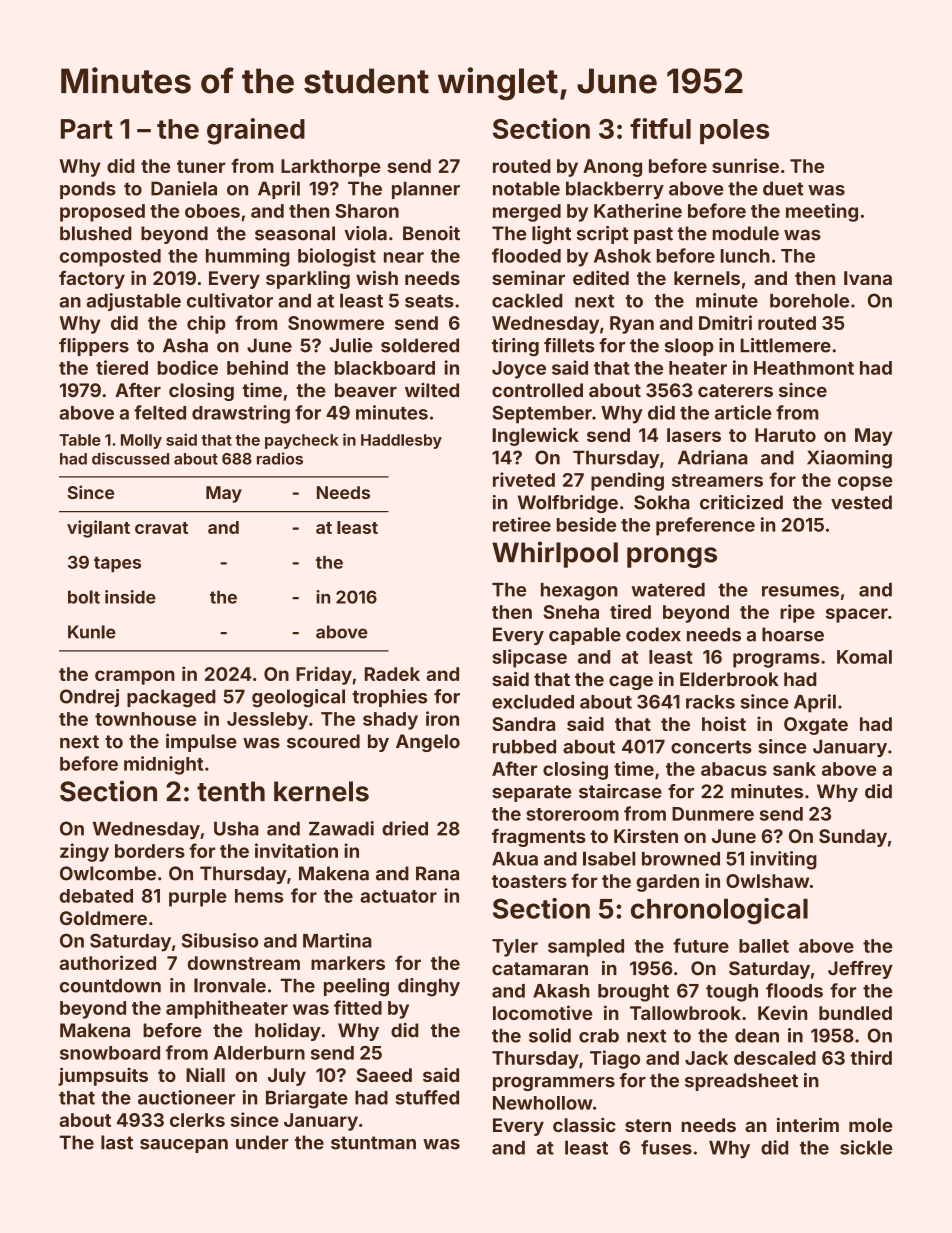 The height and width of the screenshot is (1233, 952). Describe the element at coordinates (230, 300) in the screenshot. I see `cultivator` at that location.
